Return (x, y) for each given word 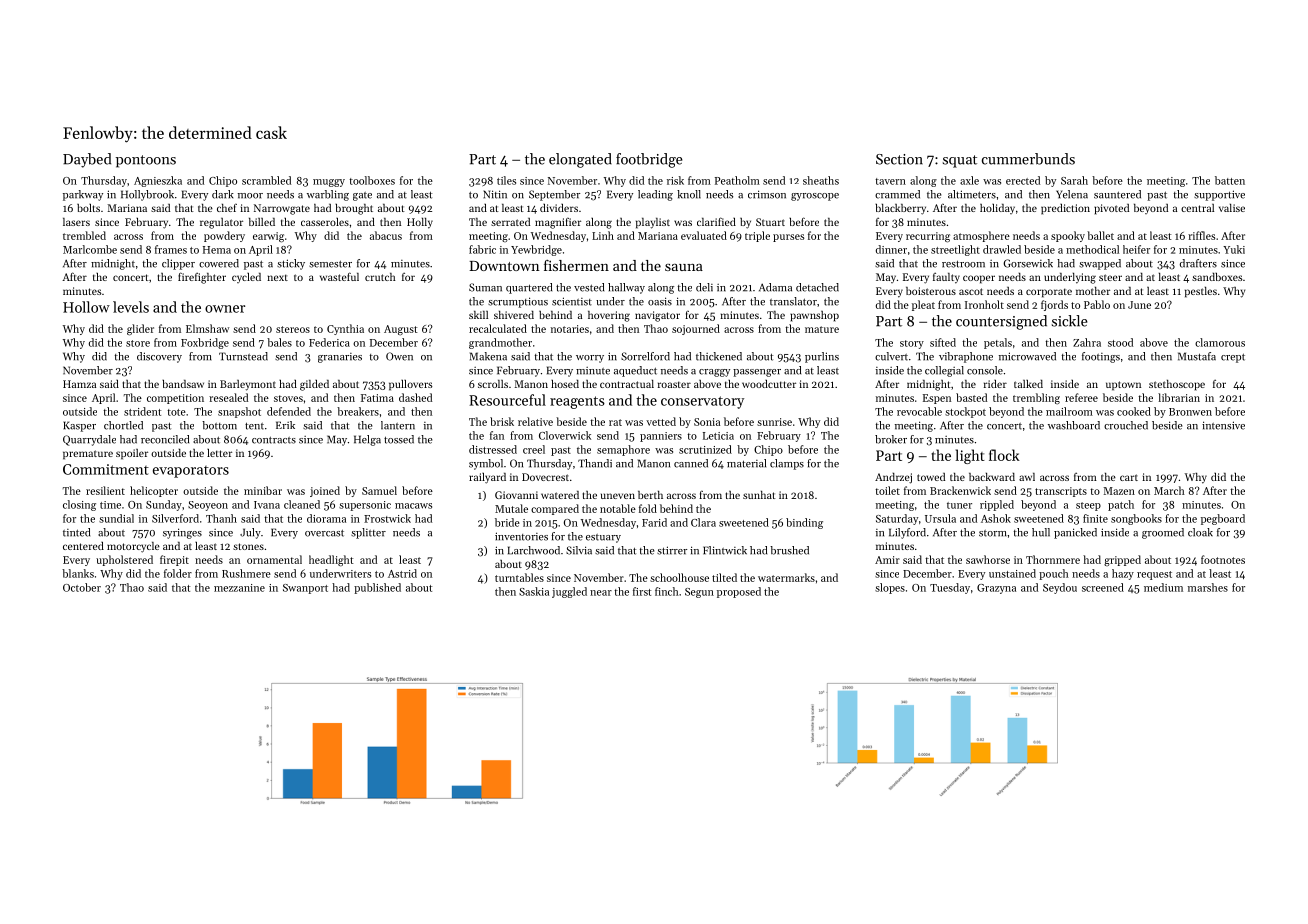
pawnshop (814, 316)
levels (131, 307)
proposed (739, 592)
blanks (78, 573)
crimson (767, 194)
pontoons (146, 161)
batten (1230, 180)
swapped (1100, 264)
